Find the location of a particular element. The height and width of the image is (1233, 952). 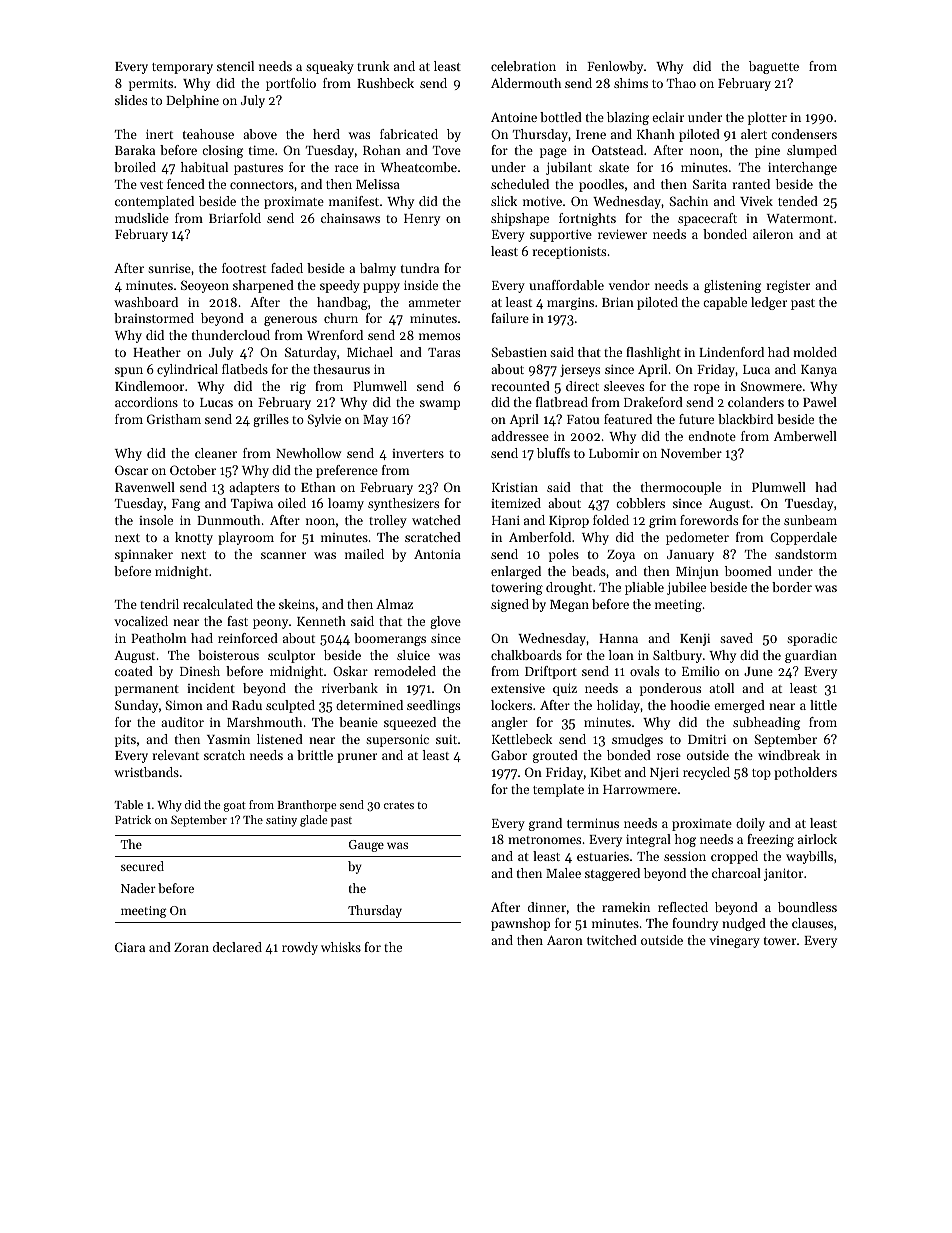

potholders is located at coordinates (805, 773).
